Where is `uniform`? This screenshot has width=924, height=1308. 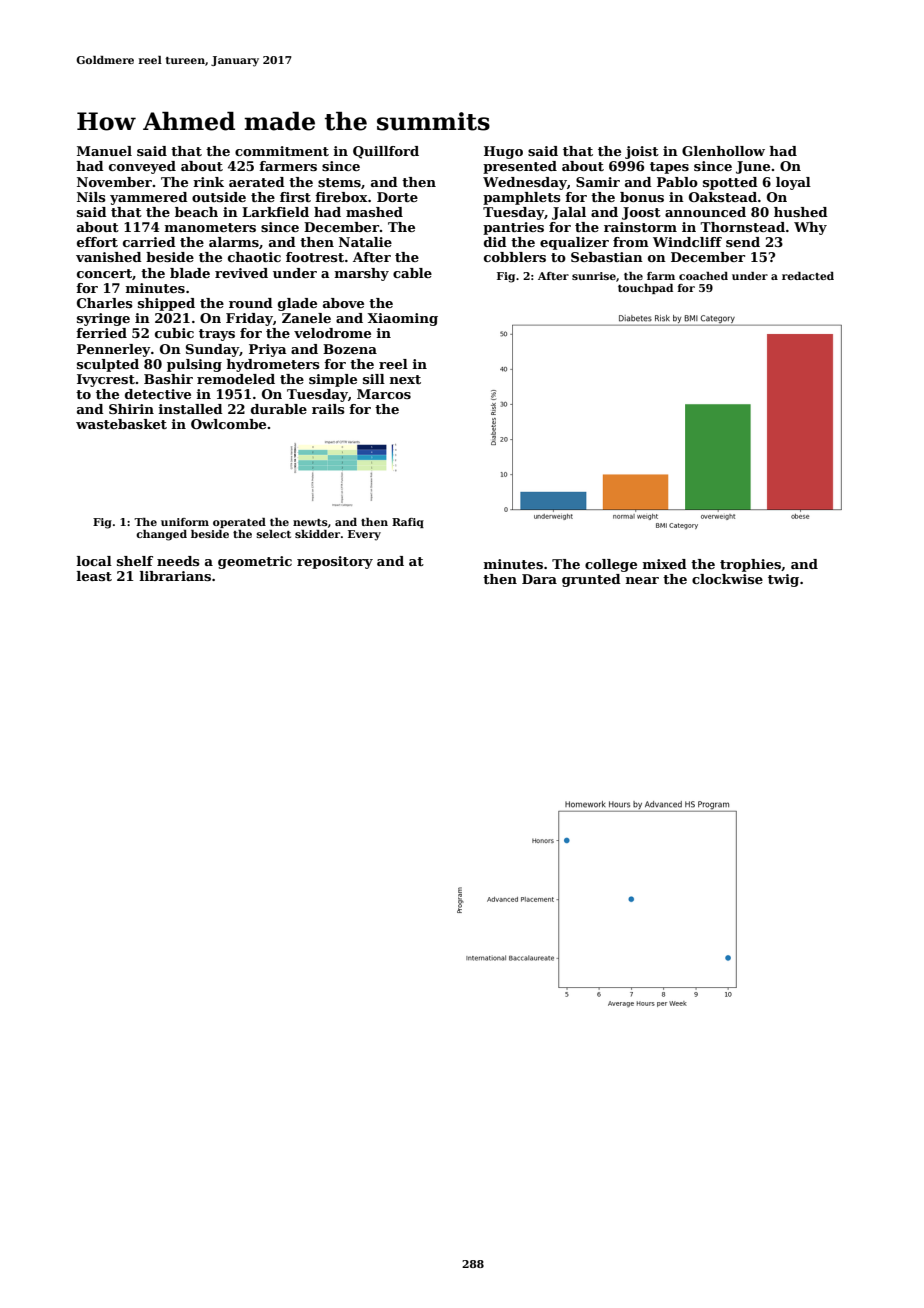 uniform is located at coordinates (185, 522).
